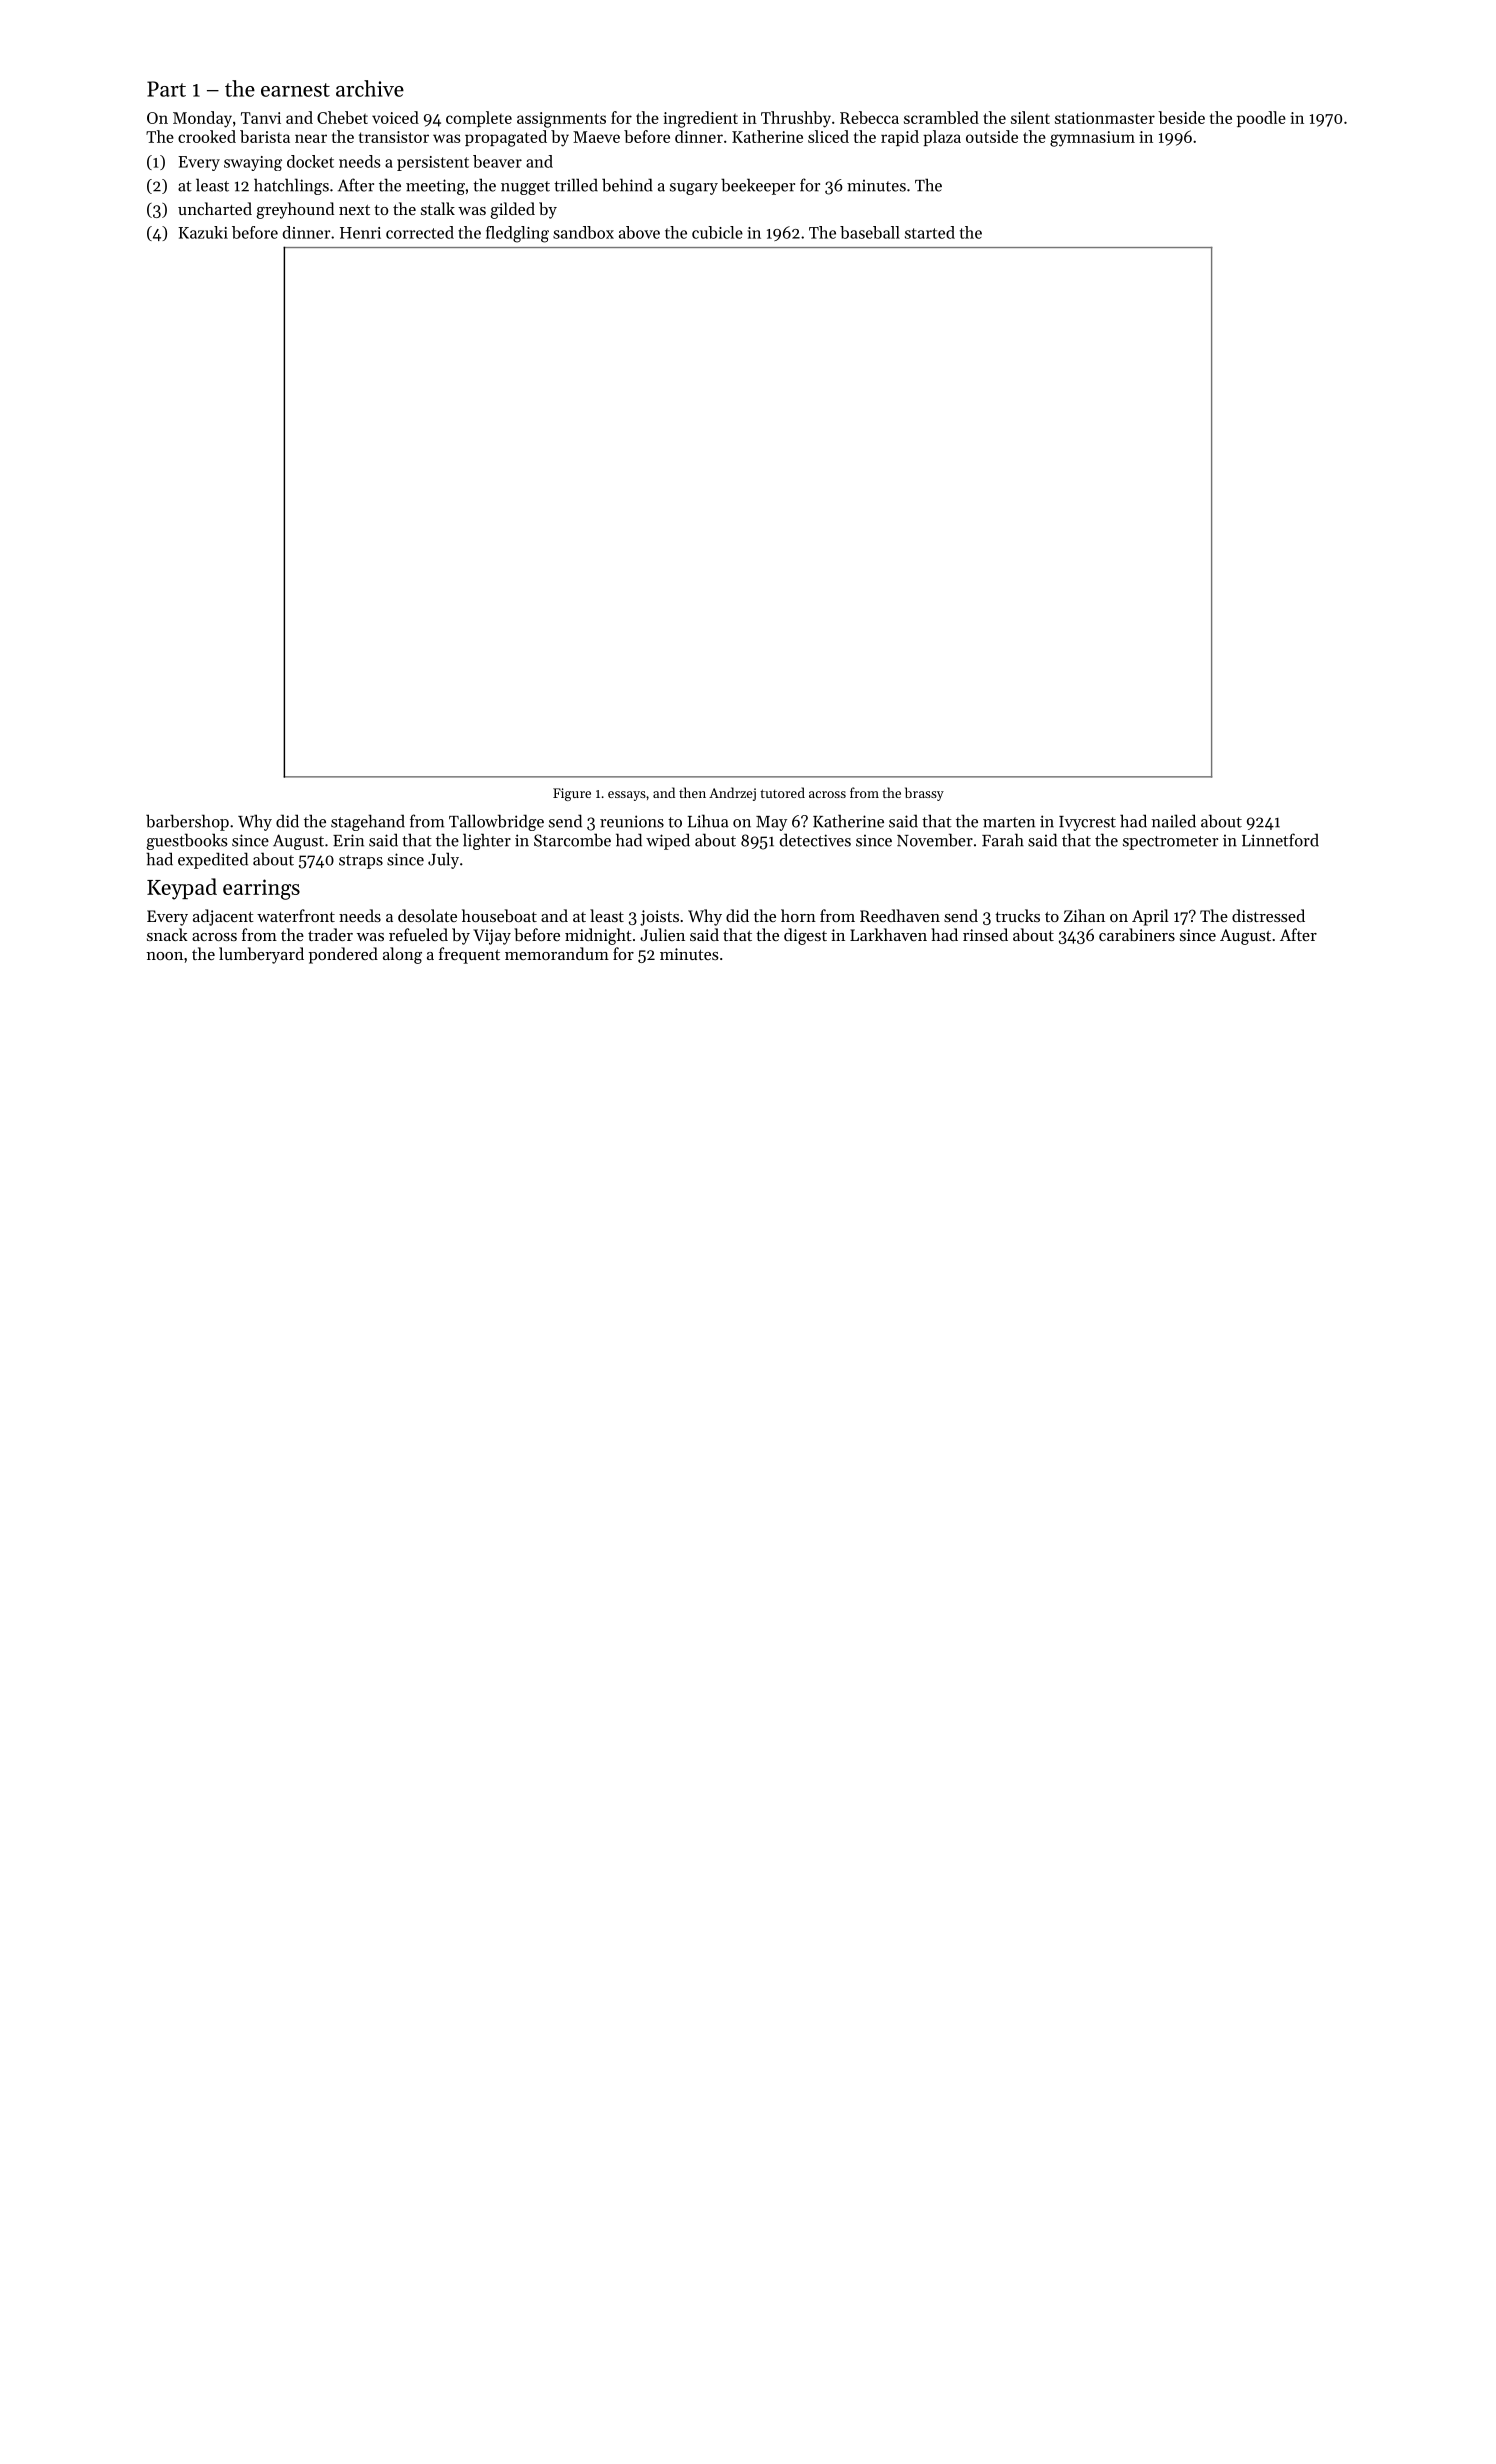 The height and width of the screenshot is (2464, 1496). Describe the element at coordinates (215, 208) in the screenshot. I see `uncharted` at that location.
